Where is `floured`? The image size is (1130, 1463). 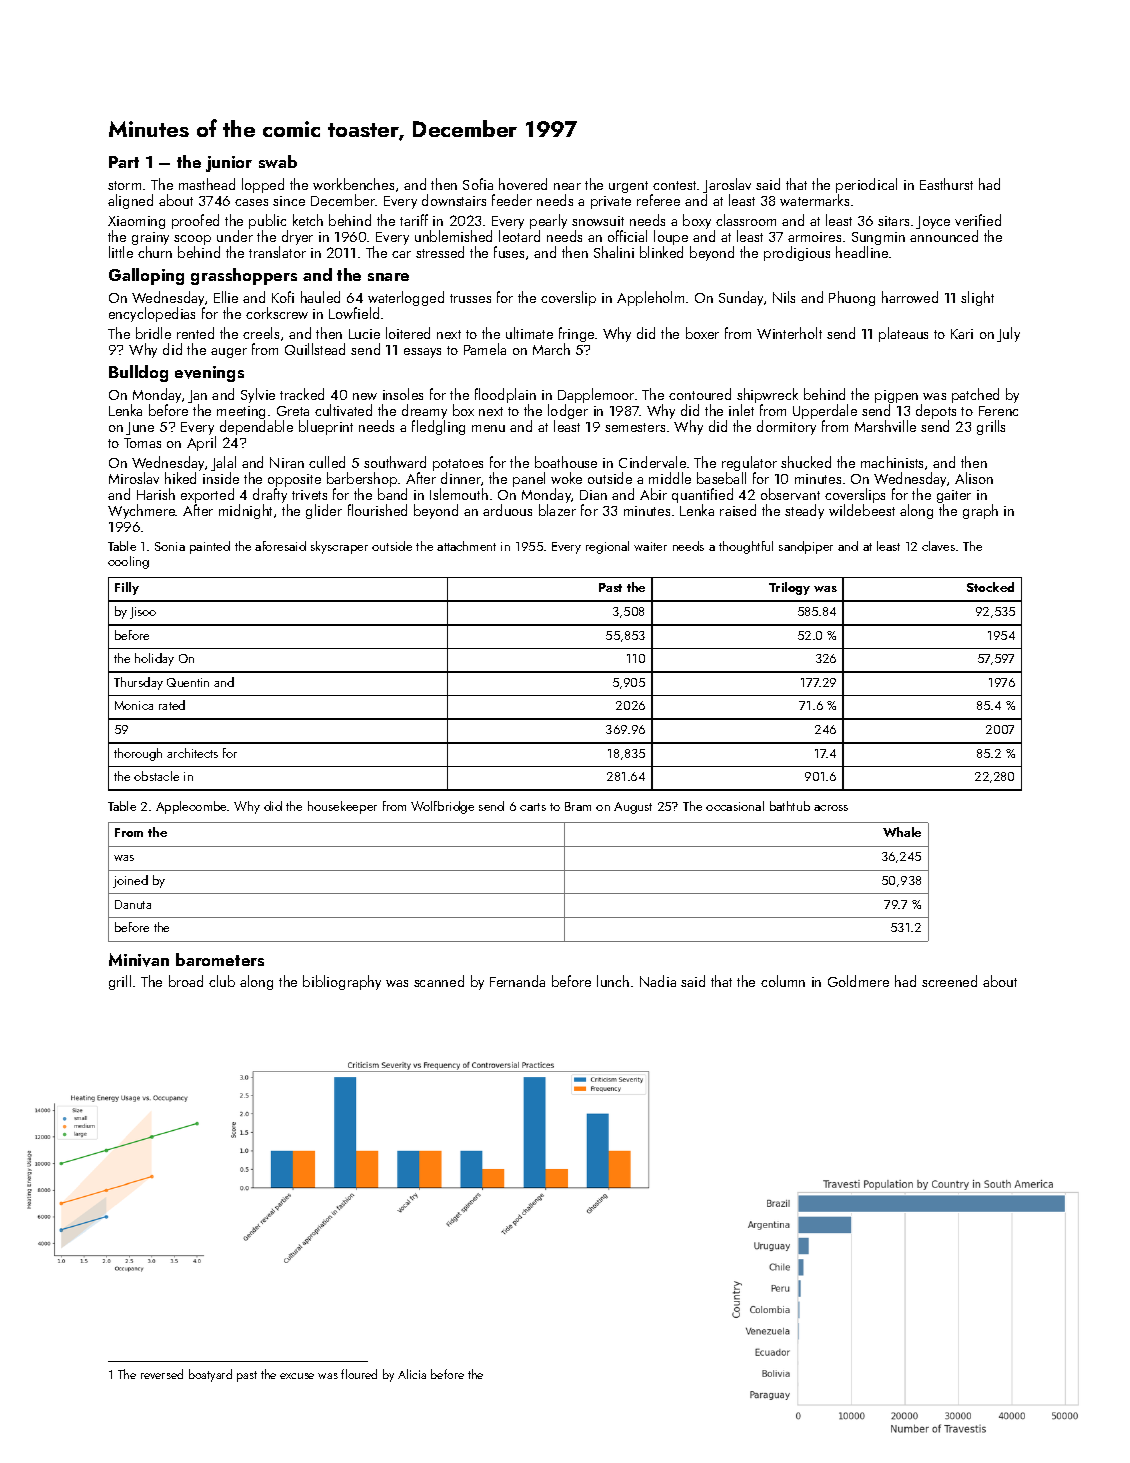
floured is located at coordinates (359, 1374).
